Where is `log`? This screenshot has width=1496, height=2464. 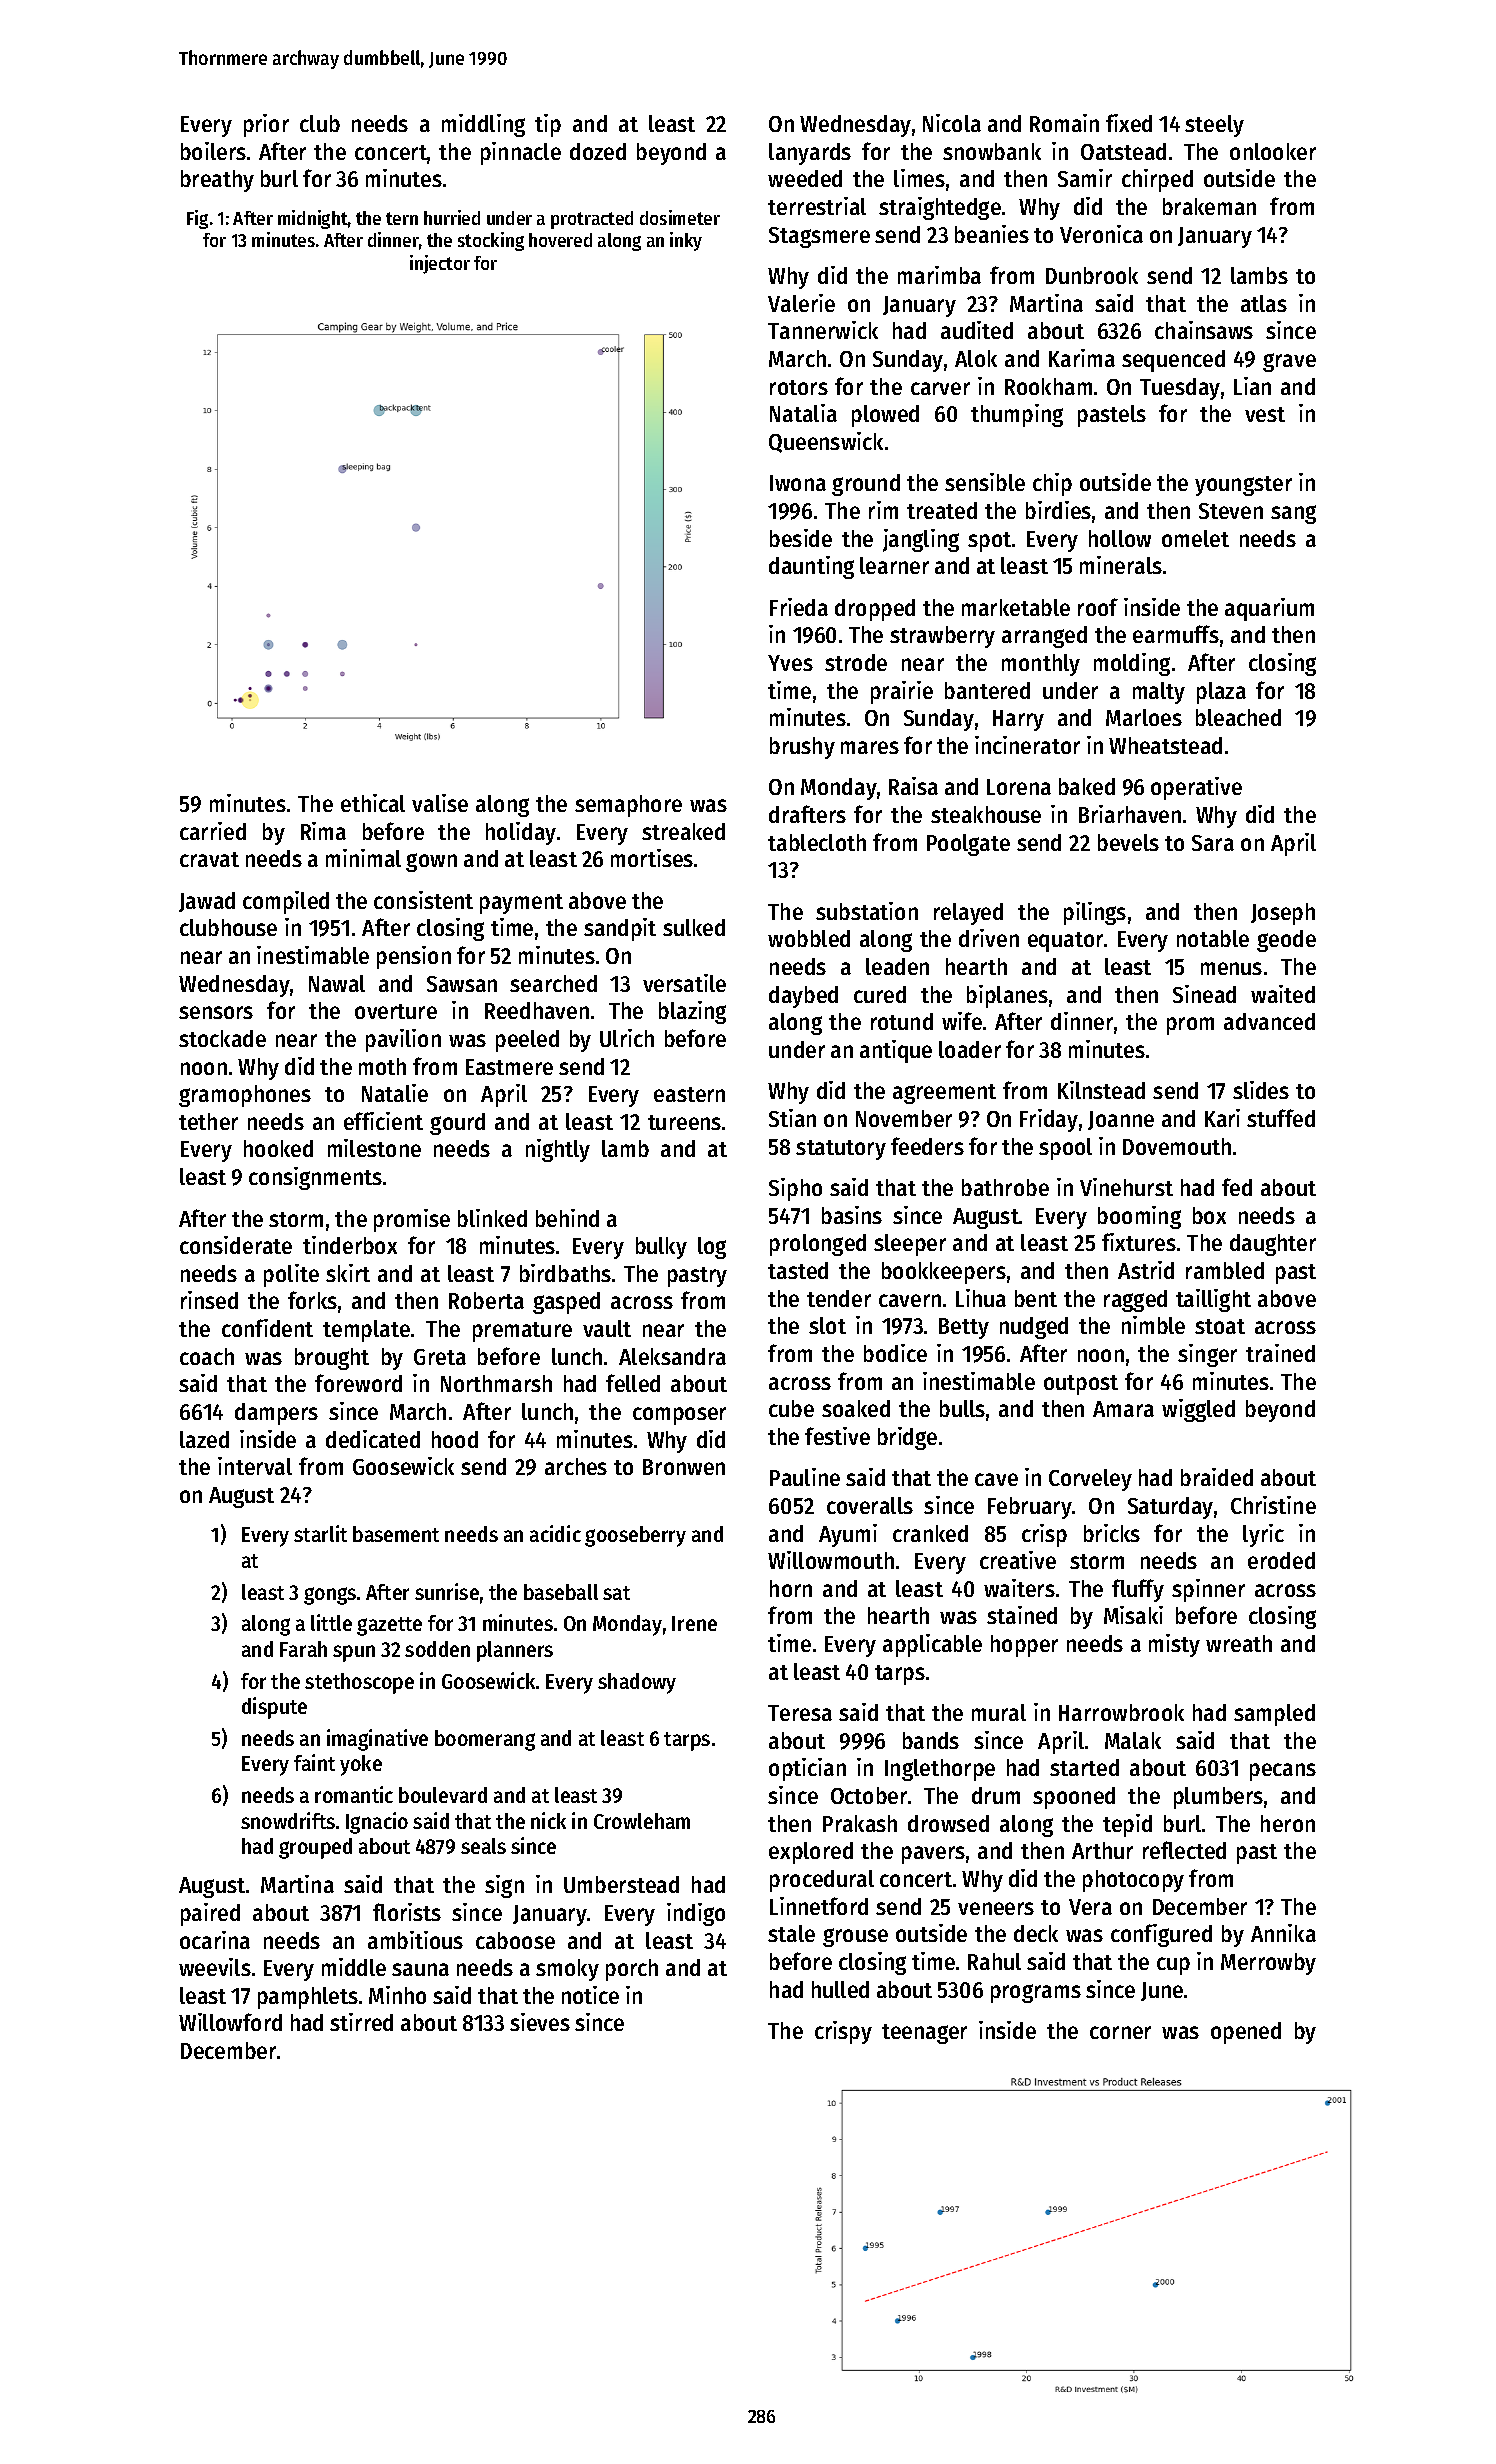
log is located at coordinates (712, 1248).
